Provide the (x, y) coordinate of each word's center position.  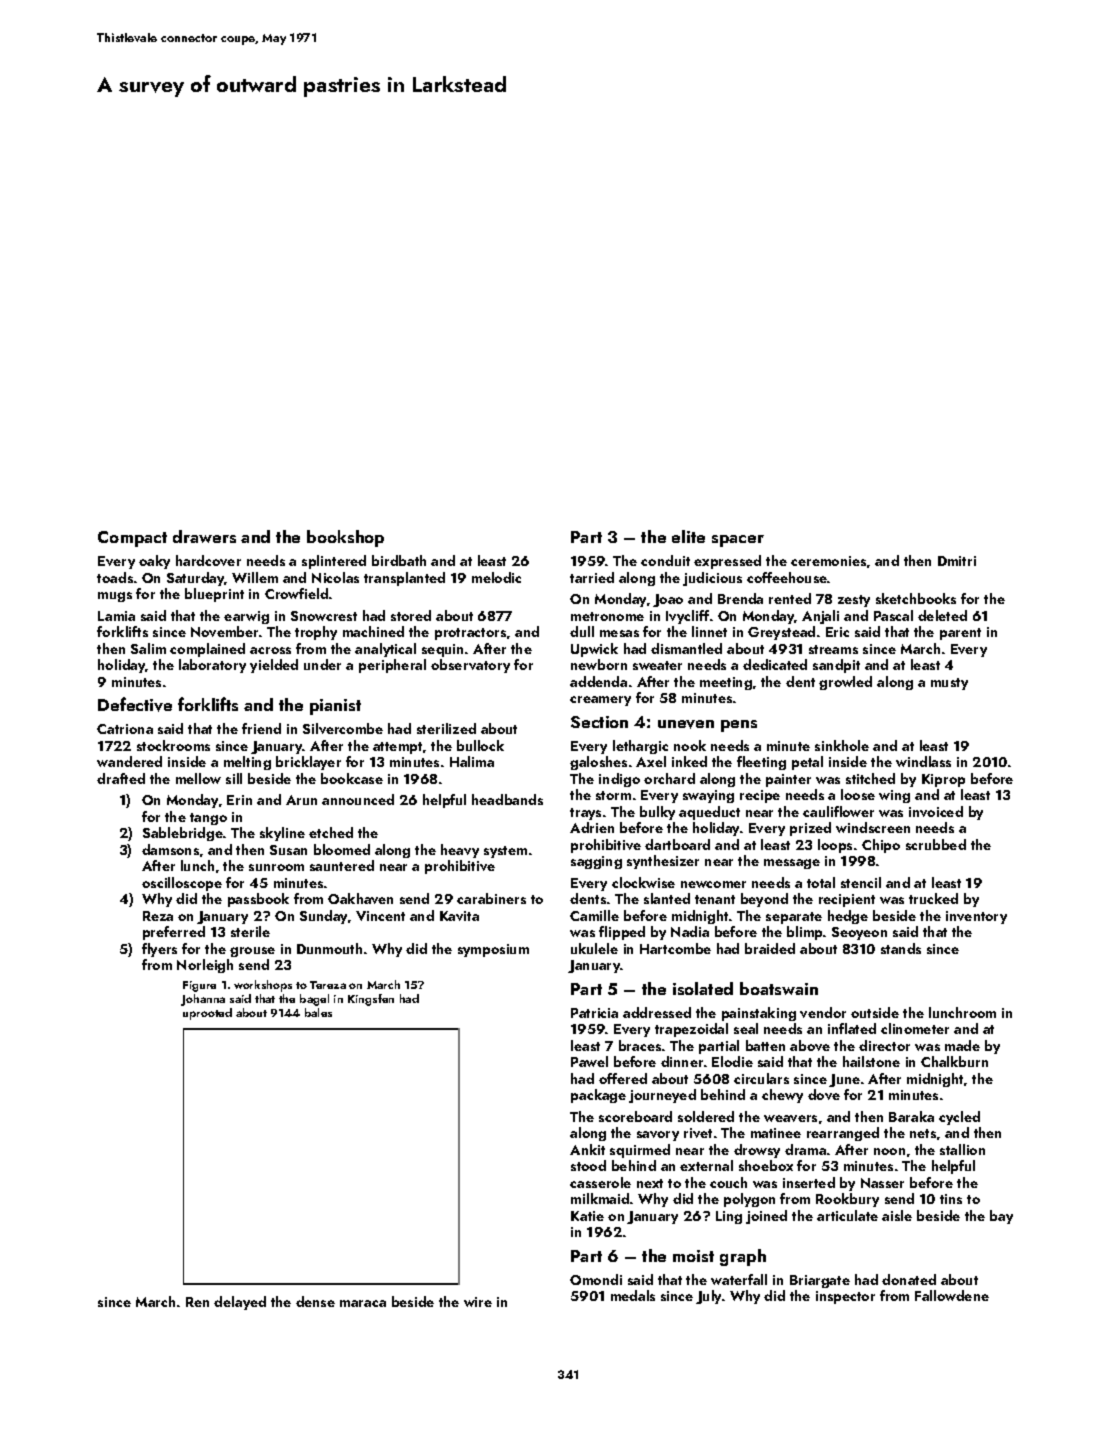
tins (951, 1199)
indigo (619, 780)
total (821, 882)
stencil (861, 882)
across (270, 650)
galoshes (598, 763)
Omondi (596, 1279)
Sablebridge (183, 834)
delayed (240, 1303)
